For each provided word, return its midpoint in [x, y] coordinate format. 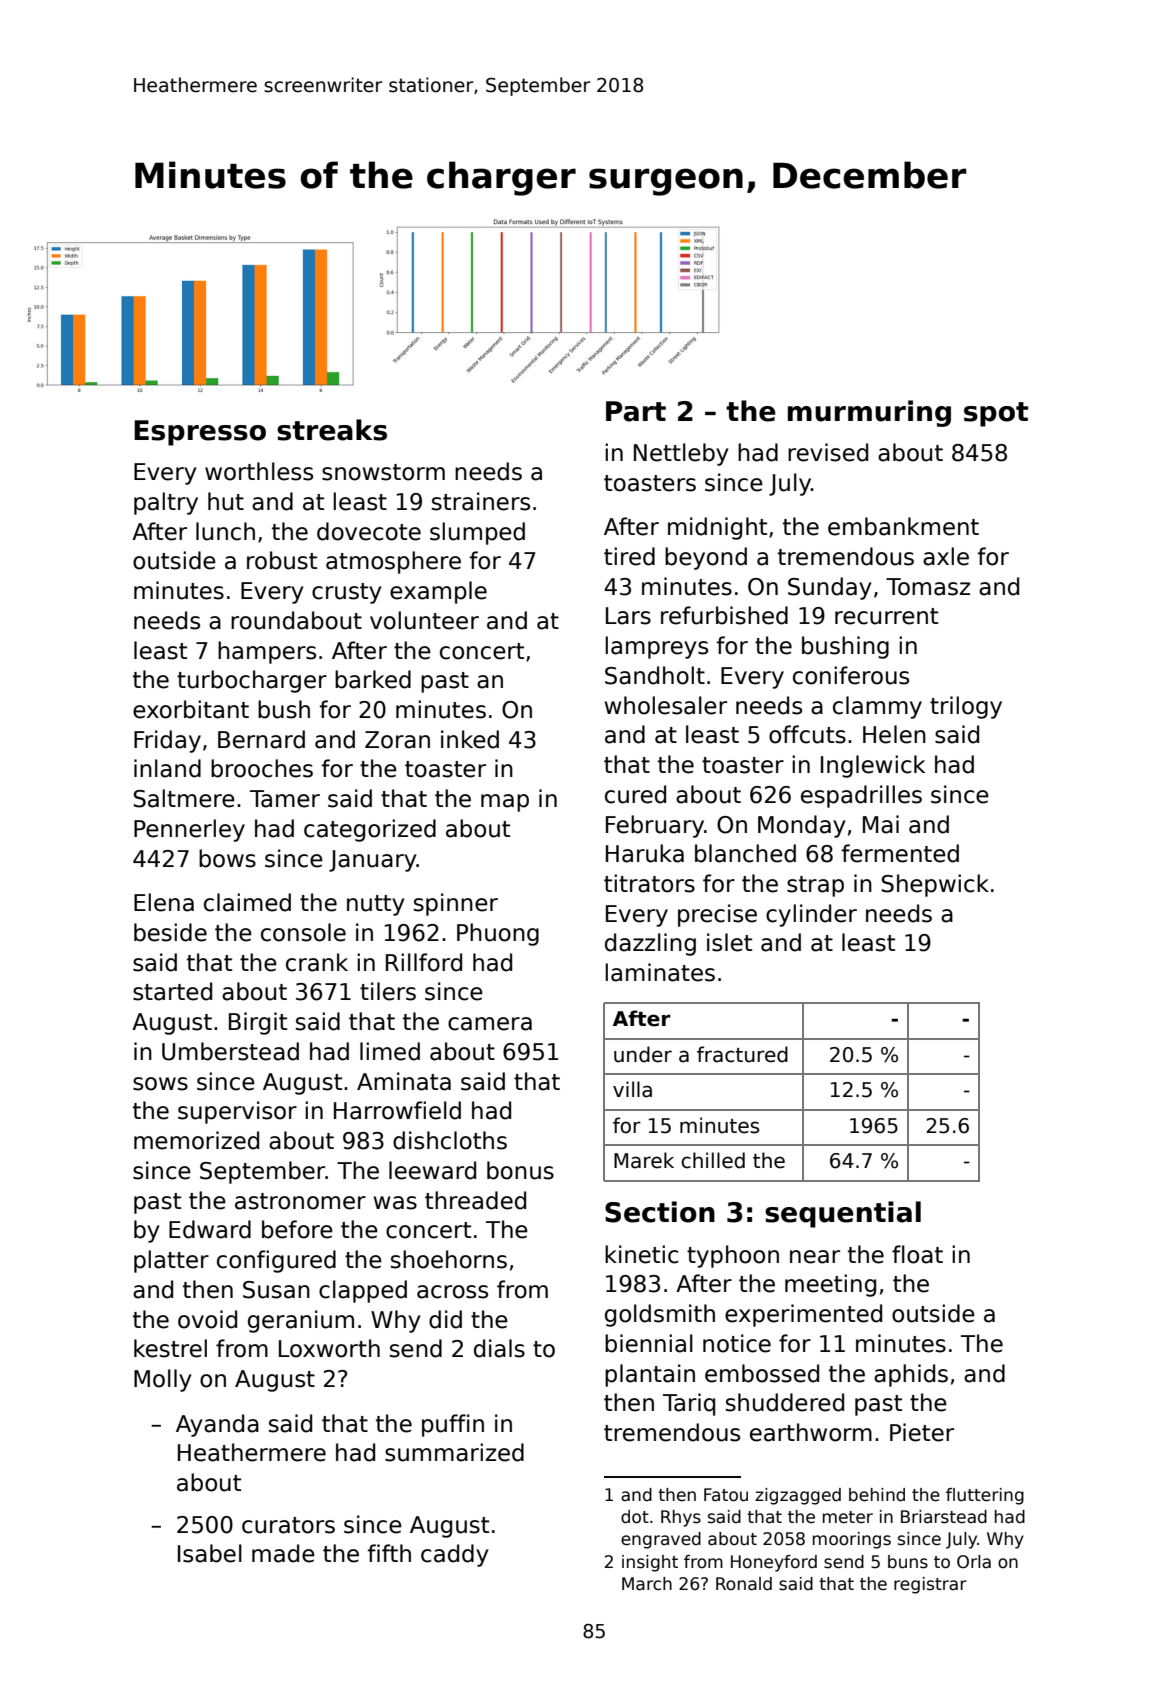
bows [227, 858]
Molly [162, 1380]
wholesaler [666, 705]
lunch [225, 531]
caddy [454, 1555]
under [643, 1054]
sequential [843, 1214]
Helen [894, 734]
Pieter [922, 1432]
